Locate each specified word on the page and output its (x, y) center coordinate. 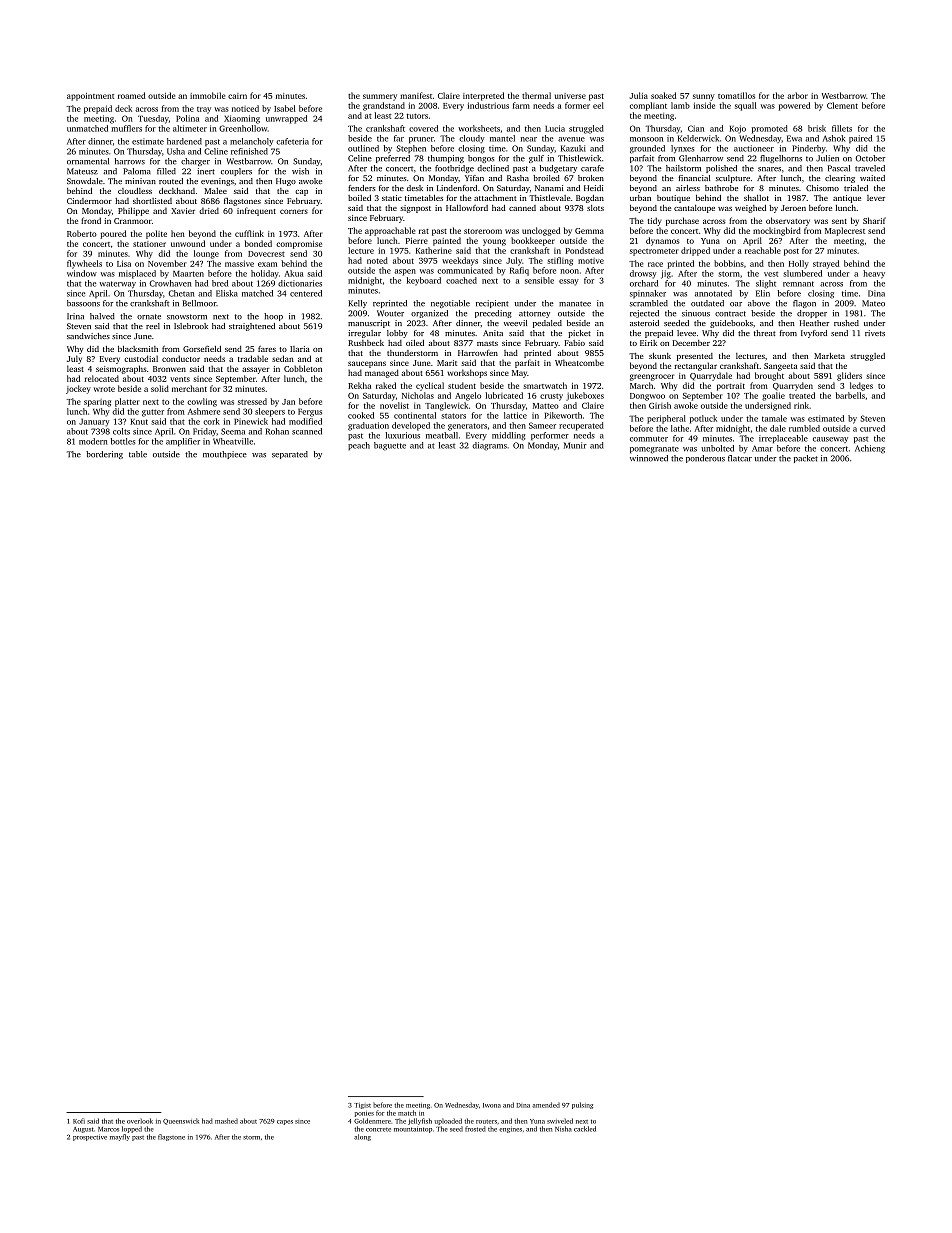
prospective (90, 1137)
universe (570, 96)
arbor (797, 95)
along (362, 1137)
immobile (207, 95)
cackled (585, 1129)
